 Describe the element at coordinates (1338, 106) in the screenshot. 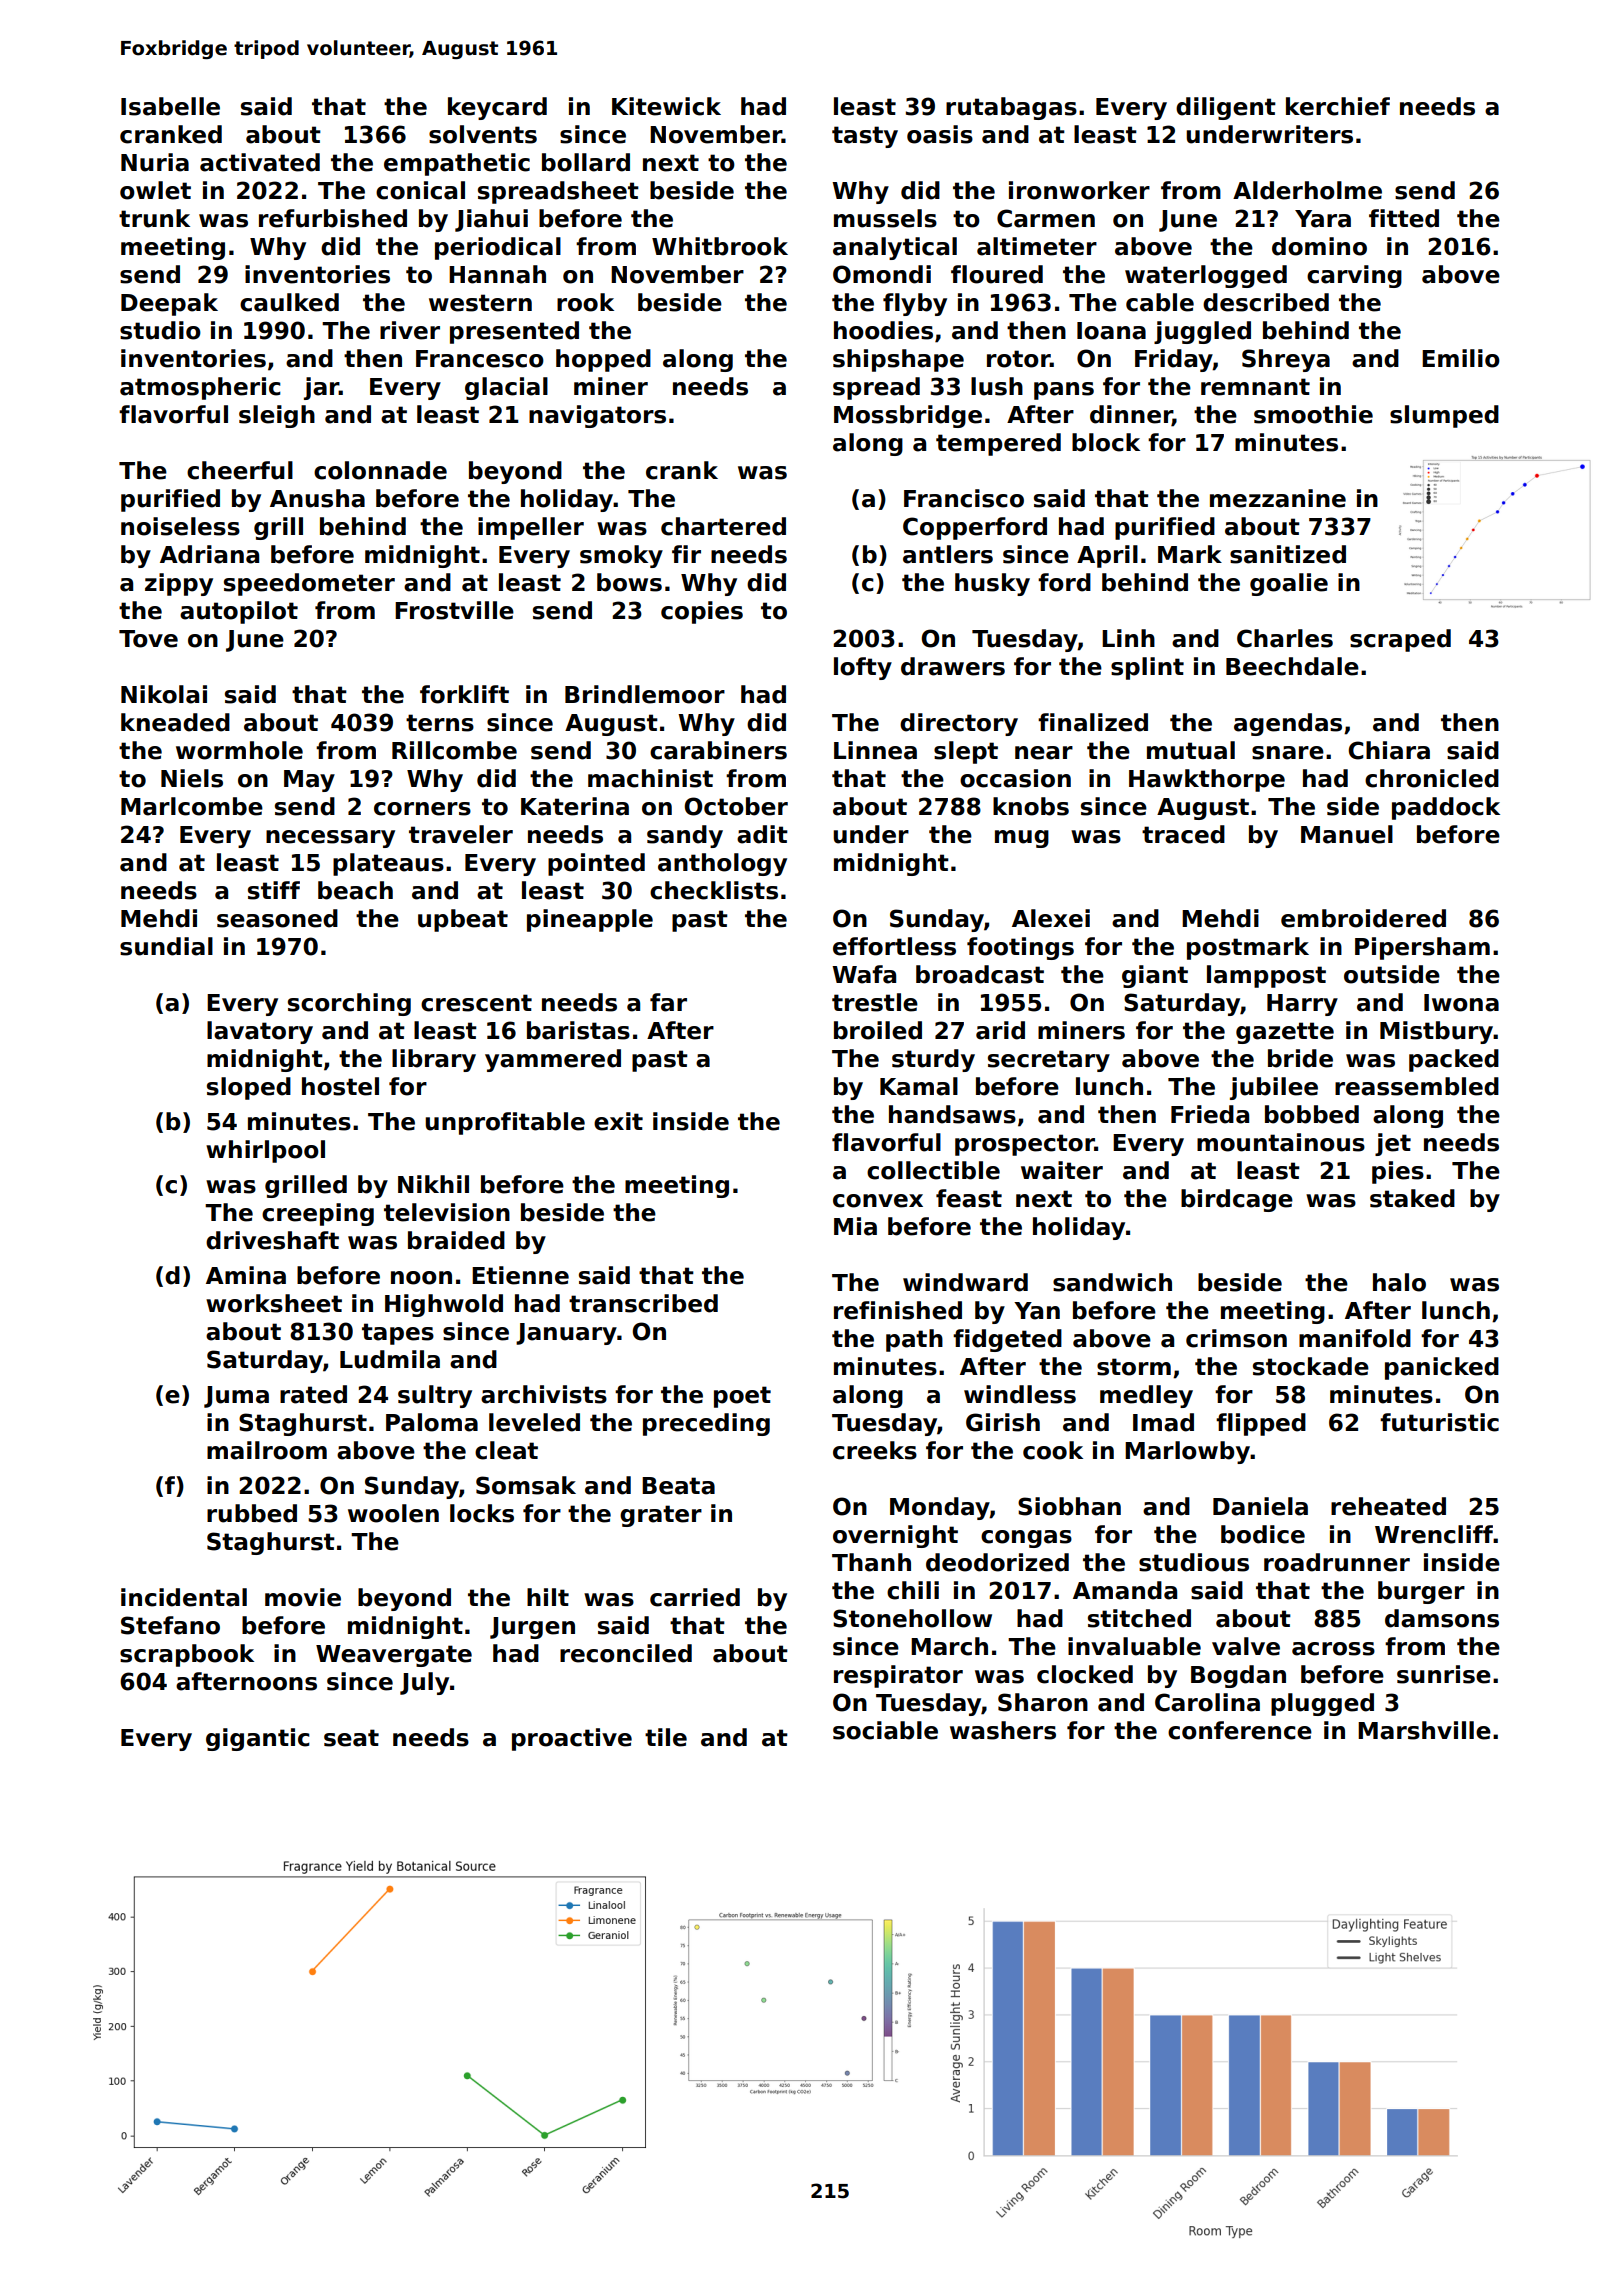

I see `kerchief` at that location.
